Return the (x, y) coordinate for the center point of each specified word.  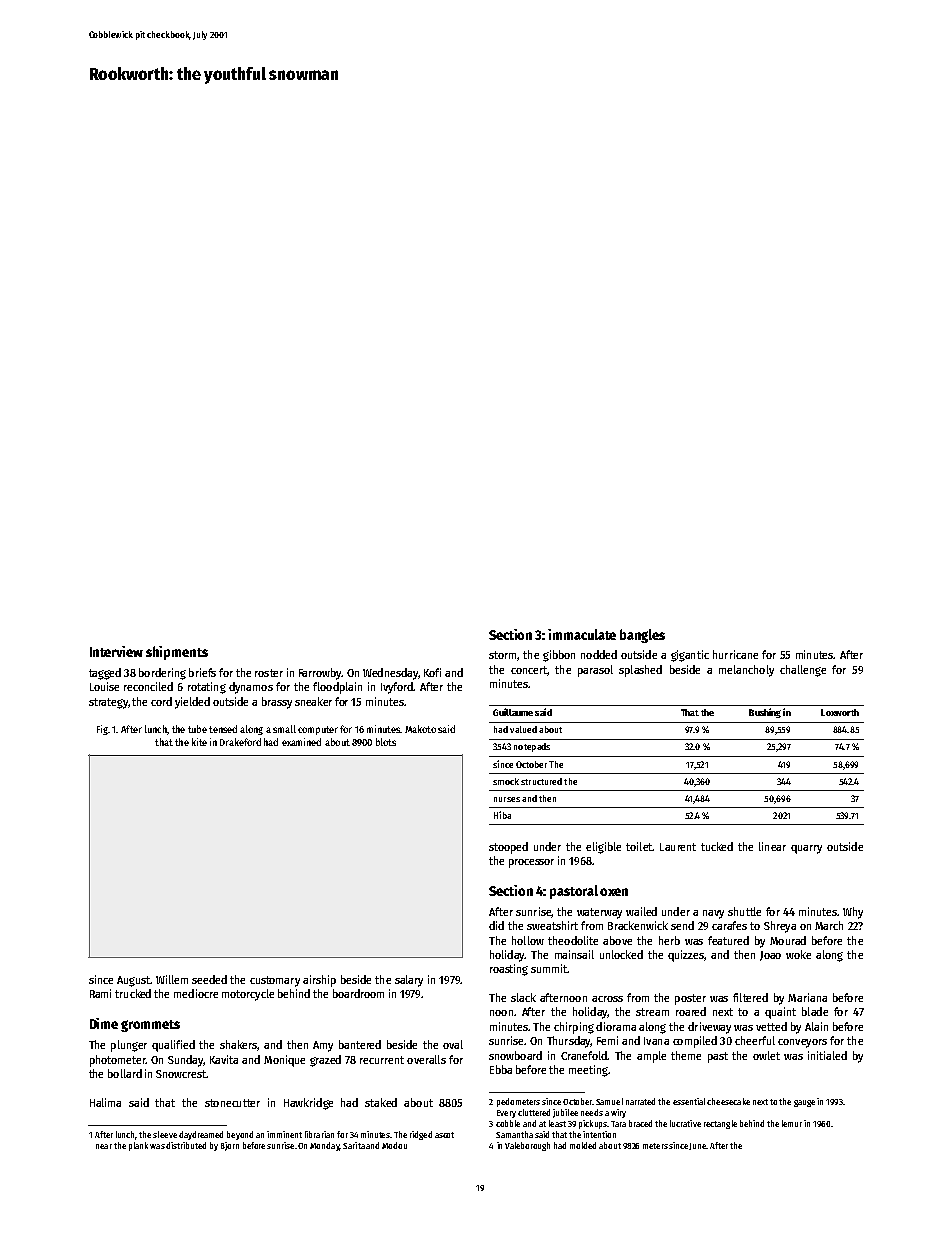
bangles (642, 636)
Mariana (807, 997)
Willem (172, 979)
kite (199, 742)
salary (409, 981)
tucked (717, 846)
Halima (105, 1102)
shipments (177, 653)
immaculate (582, 634)
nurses (507, 799)
